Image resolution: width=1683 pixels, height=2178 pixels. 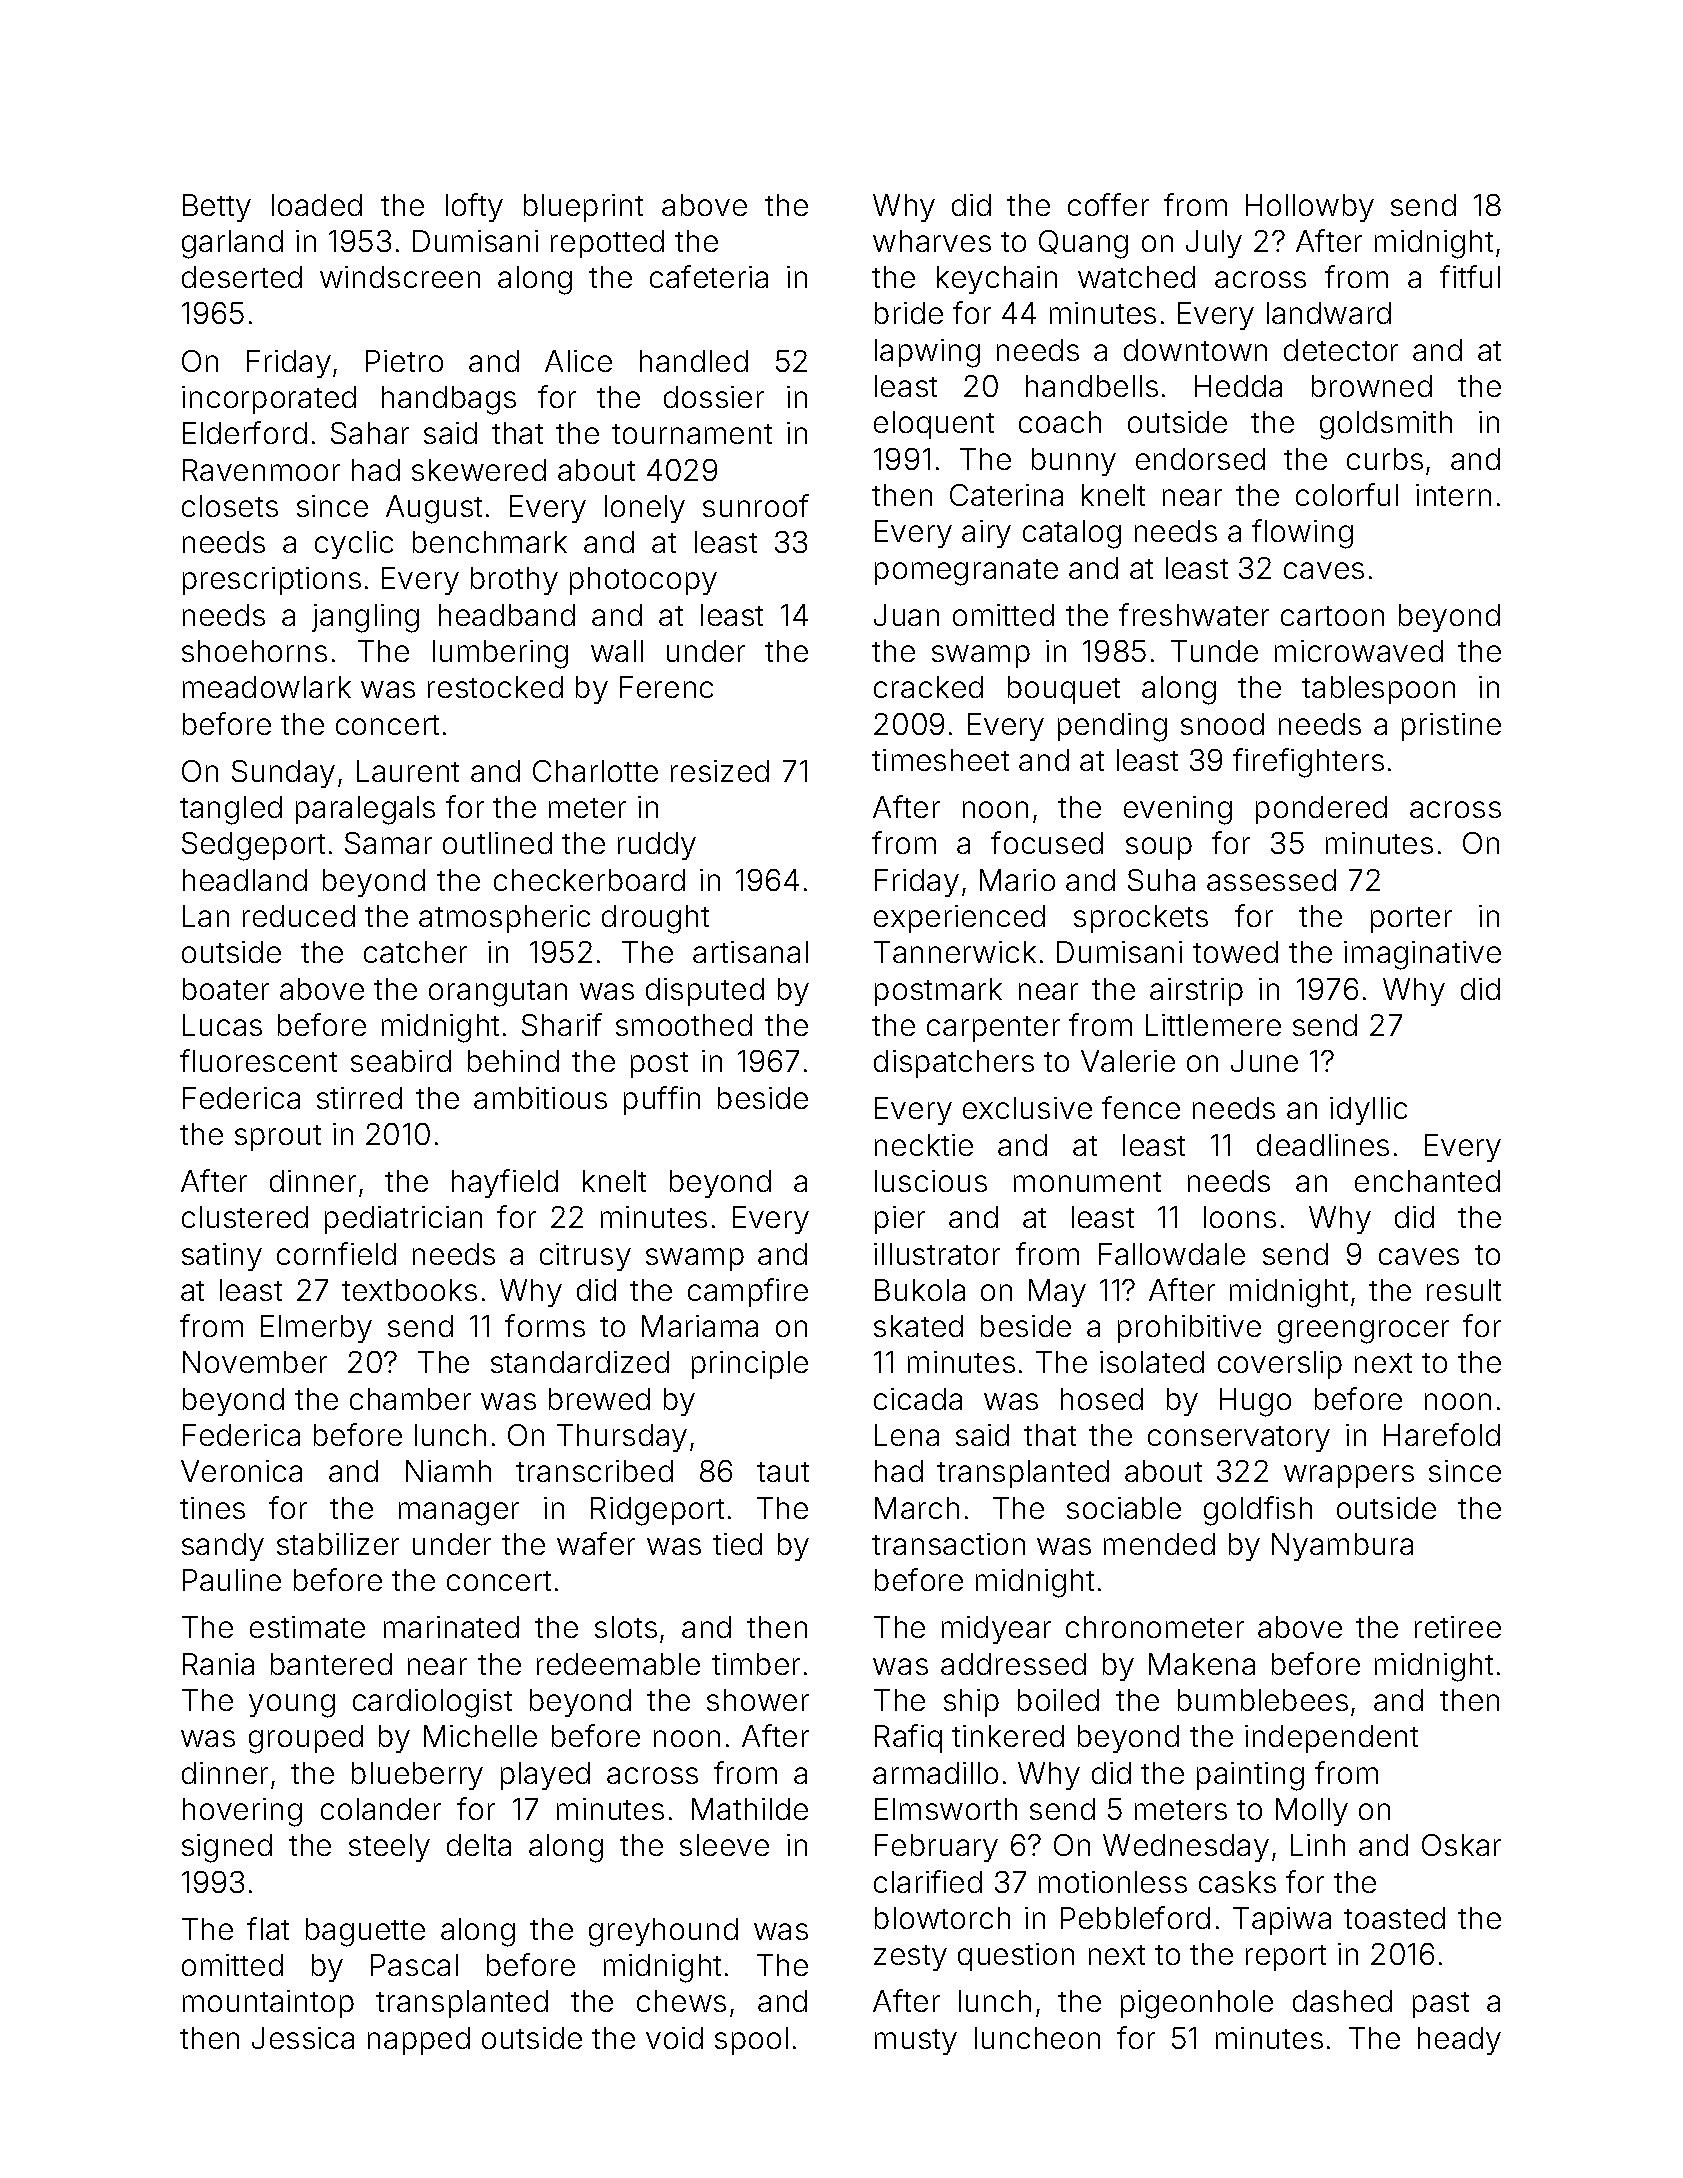 I want to click on fitful, so click(x=1470, y=276).
